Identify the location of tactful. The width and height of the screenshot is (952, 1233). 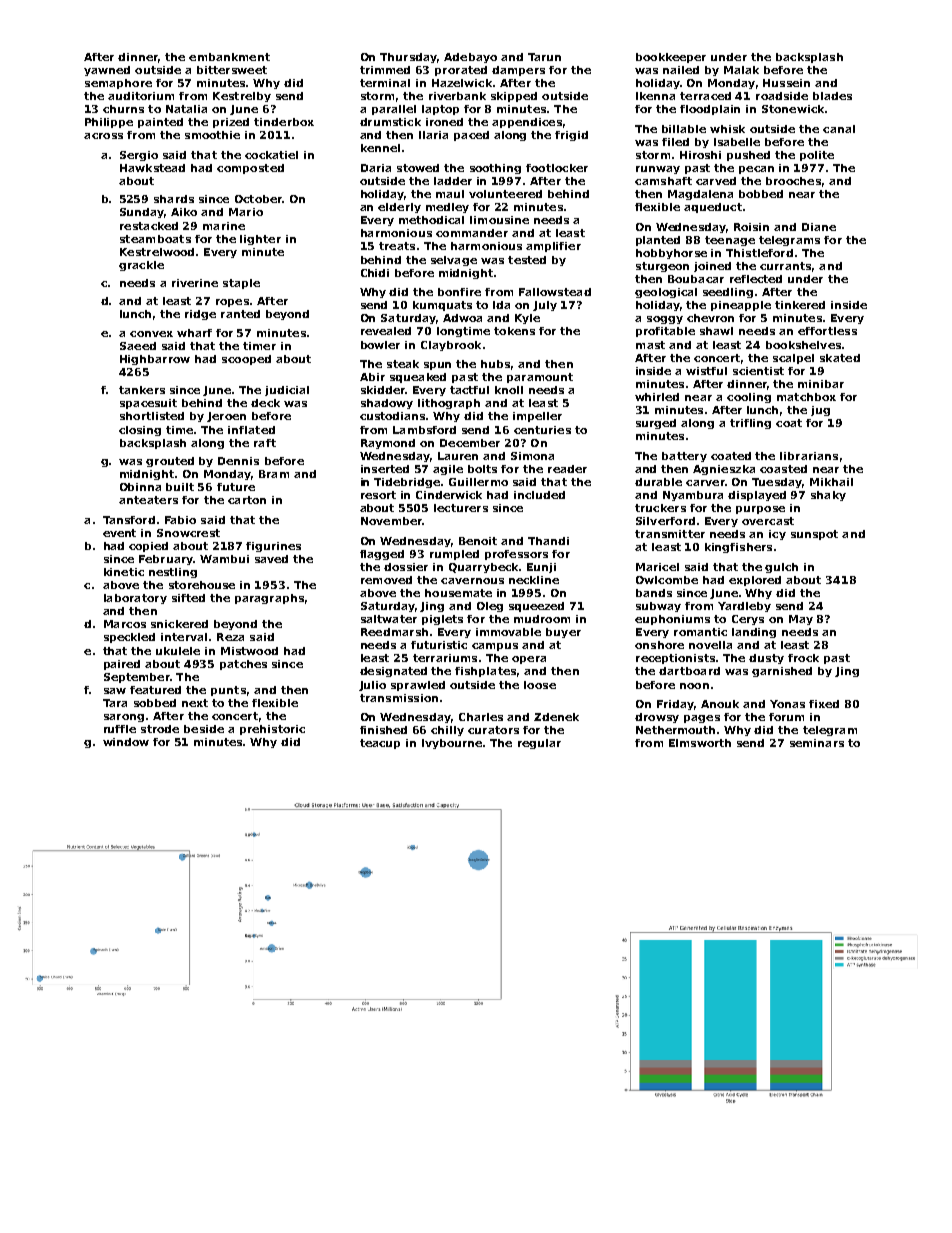
(469, 390).
